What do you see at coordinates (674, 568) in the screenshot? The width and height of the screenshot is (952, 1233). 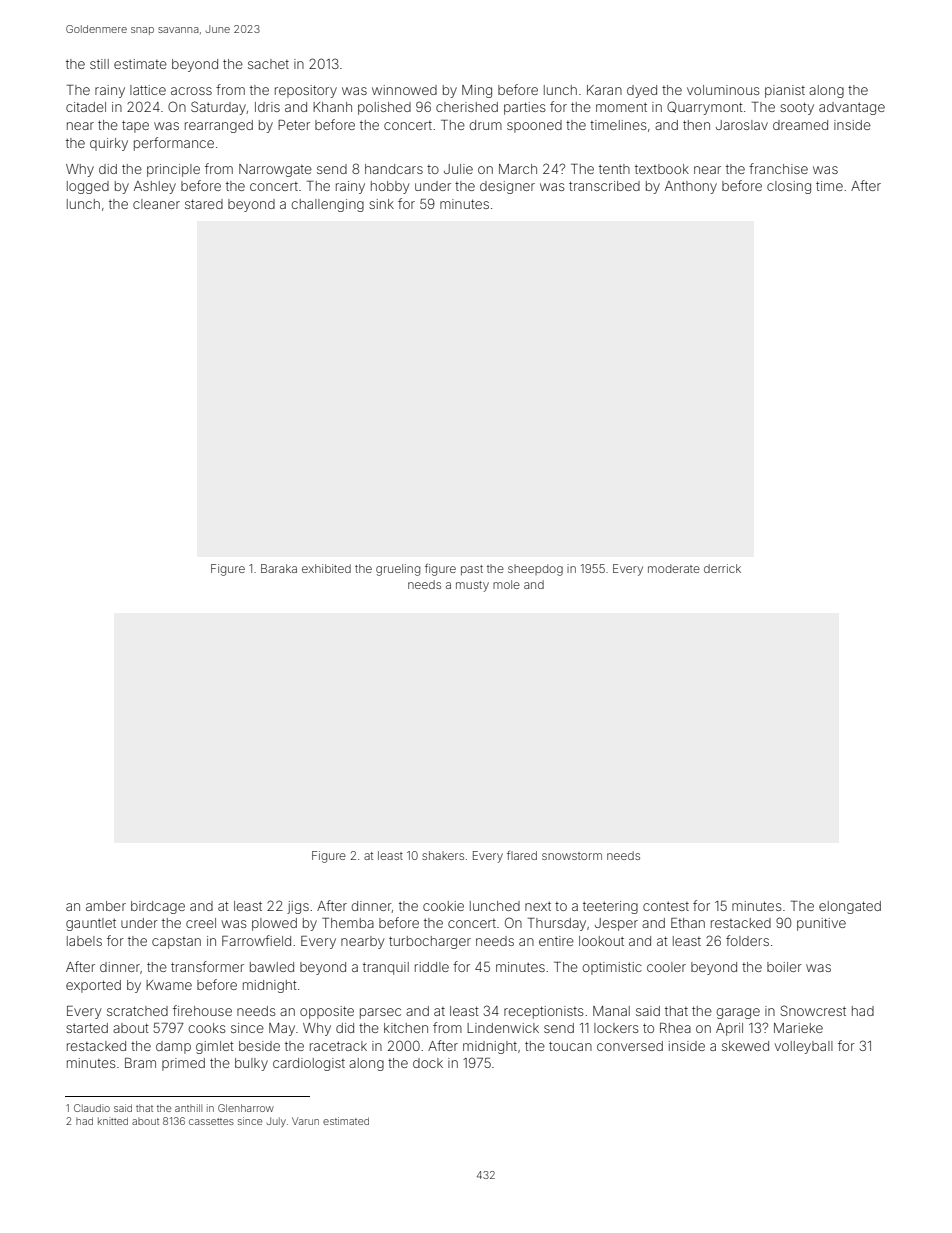 I see `moderate` at bounding box center [674, 568].
